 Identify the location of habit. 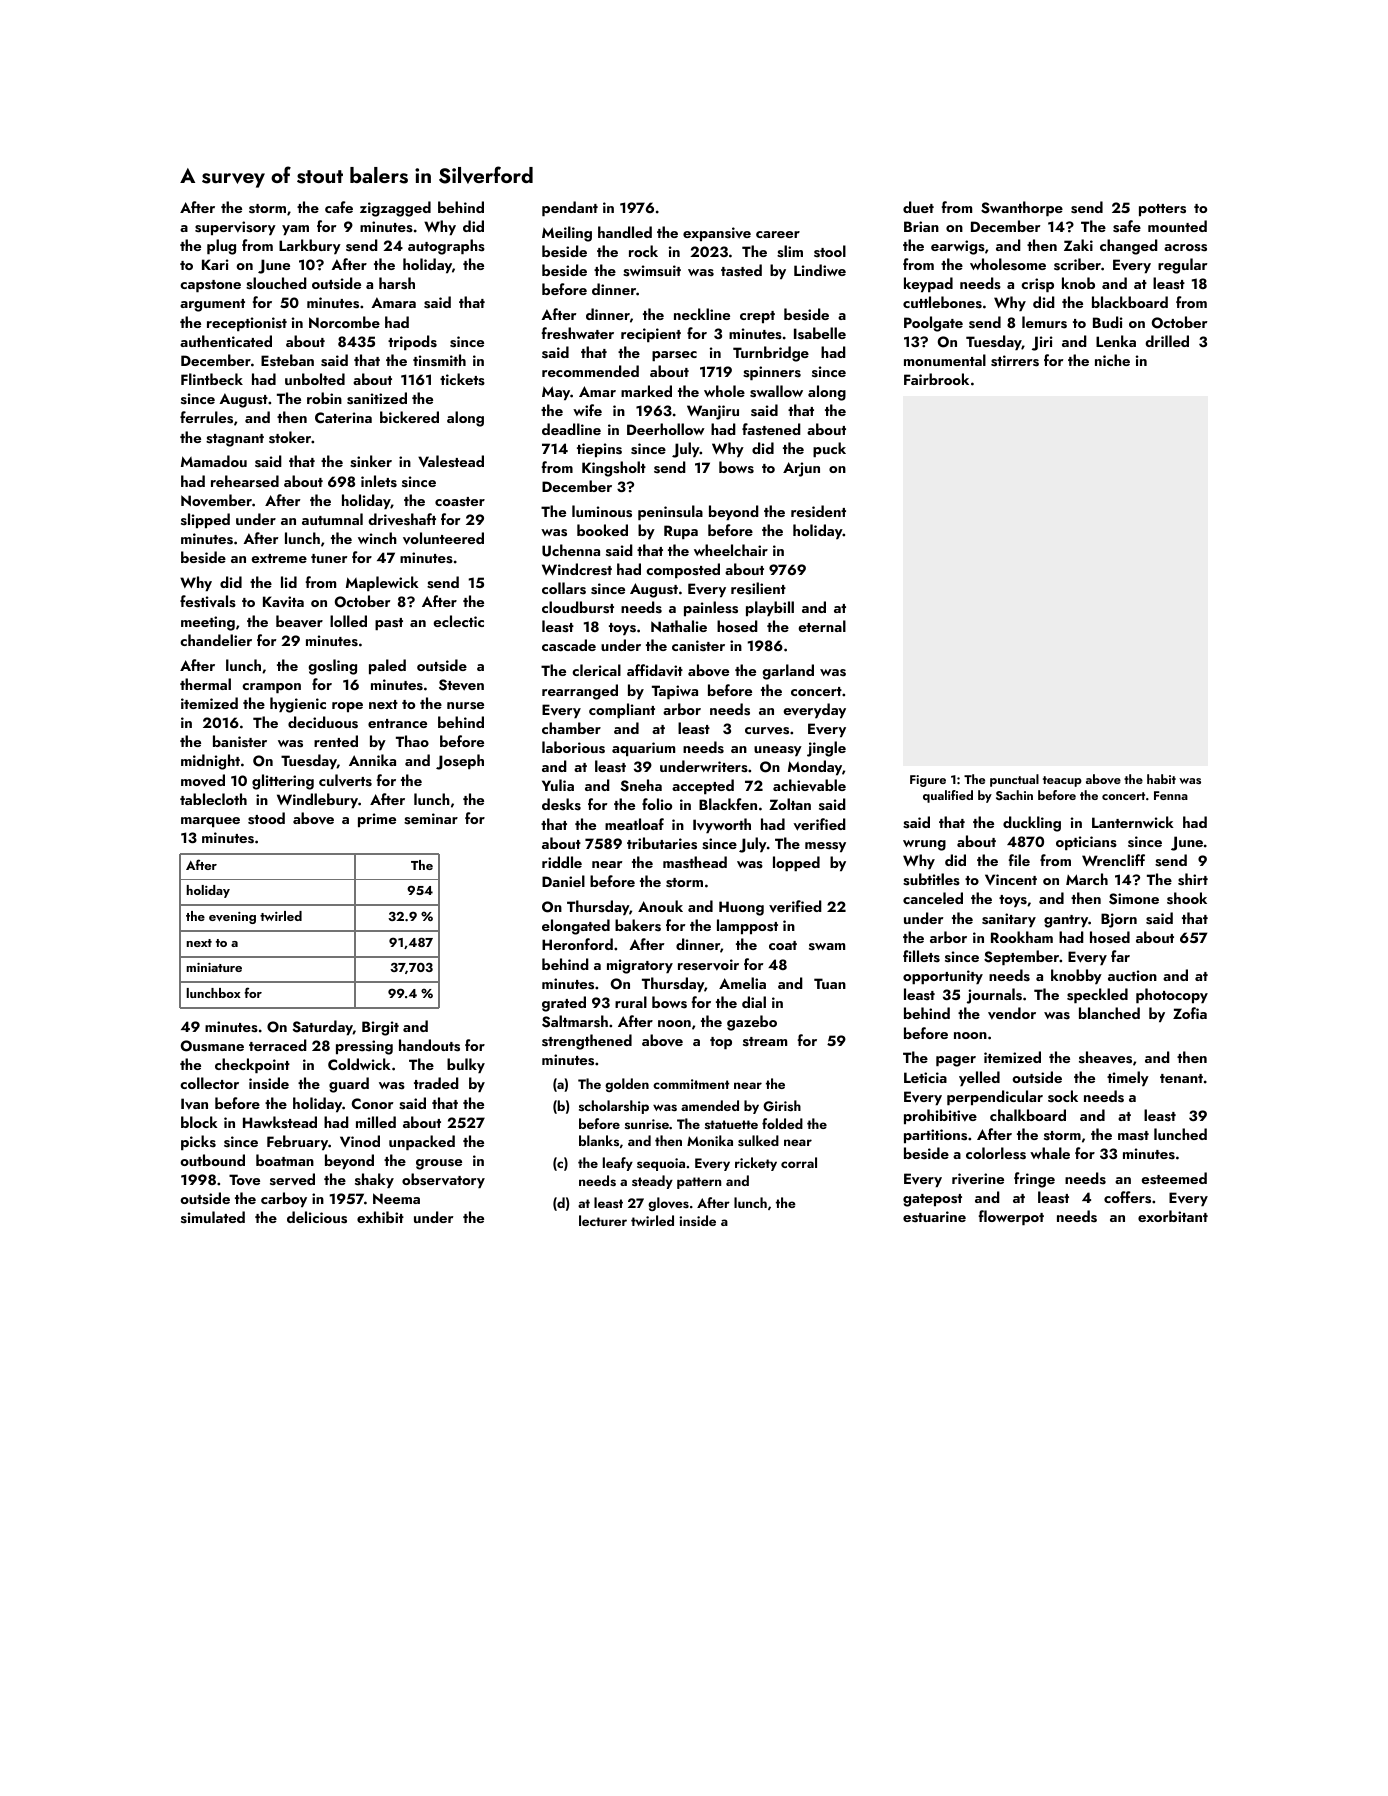
(1161, 779).
